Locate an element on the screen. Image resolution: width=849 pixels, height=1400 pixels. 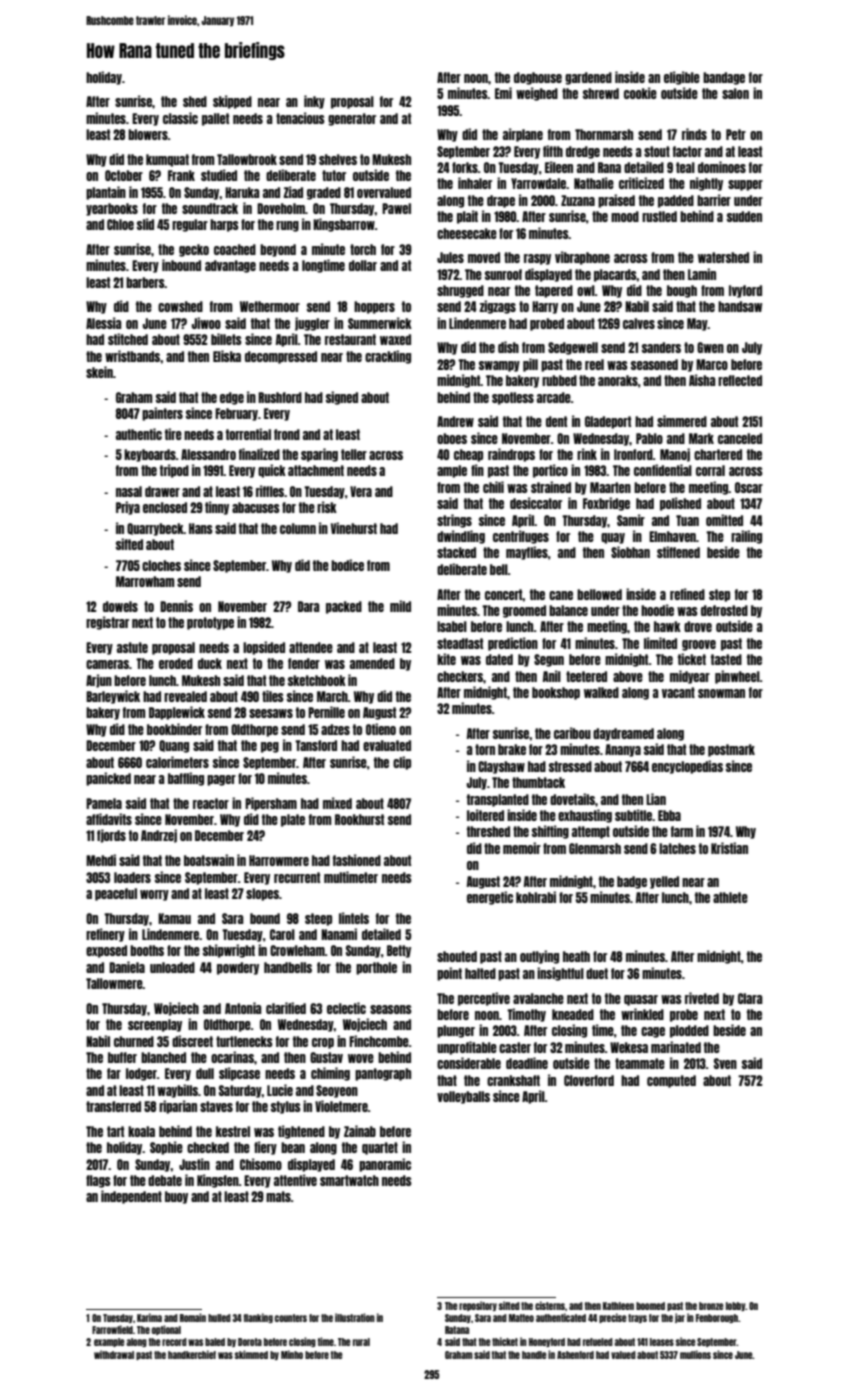
withdrawal is located at coordinates (114, 1354).
